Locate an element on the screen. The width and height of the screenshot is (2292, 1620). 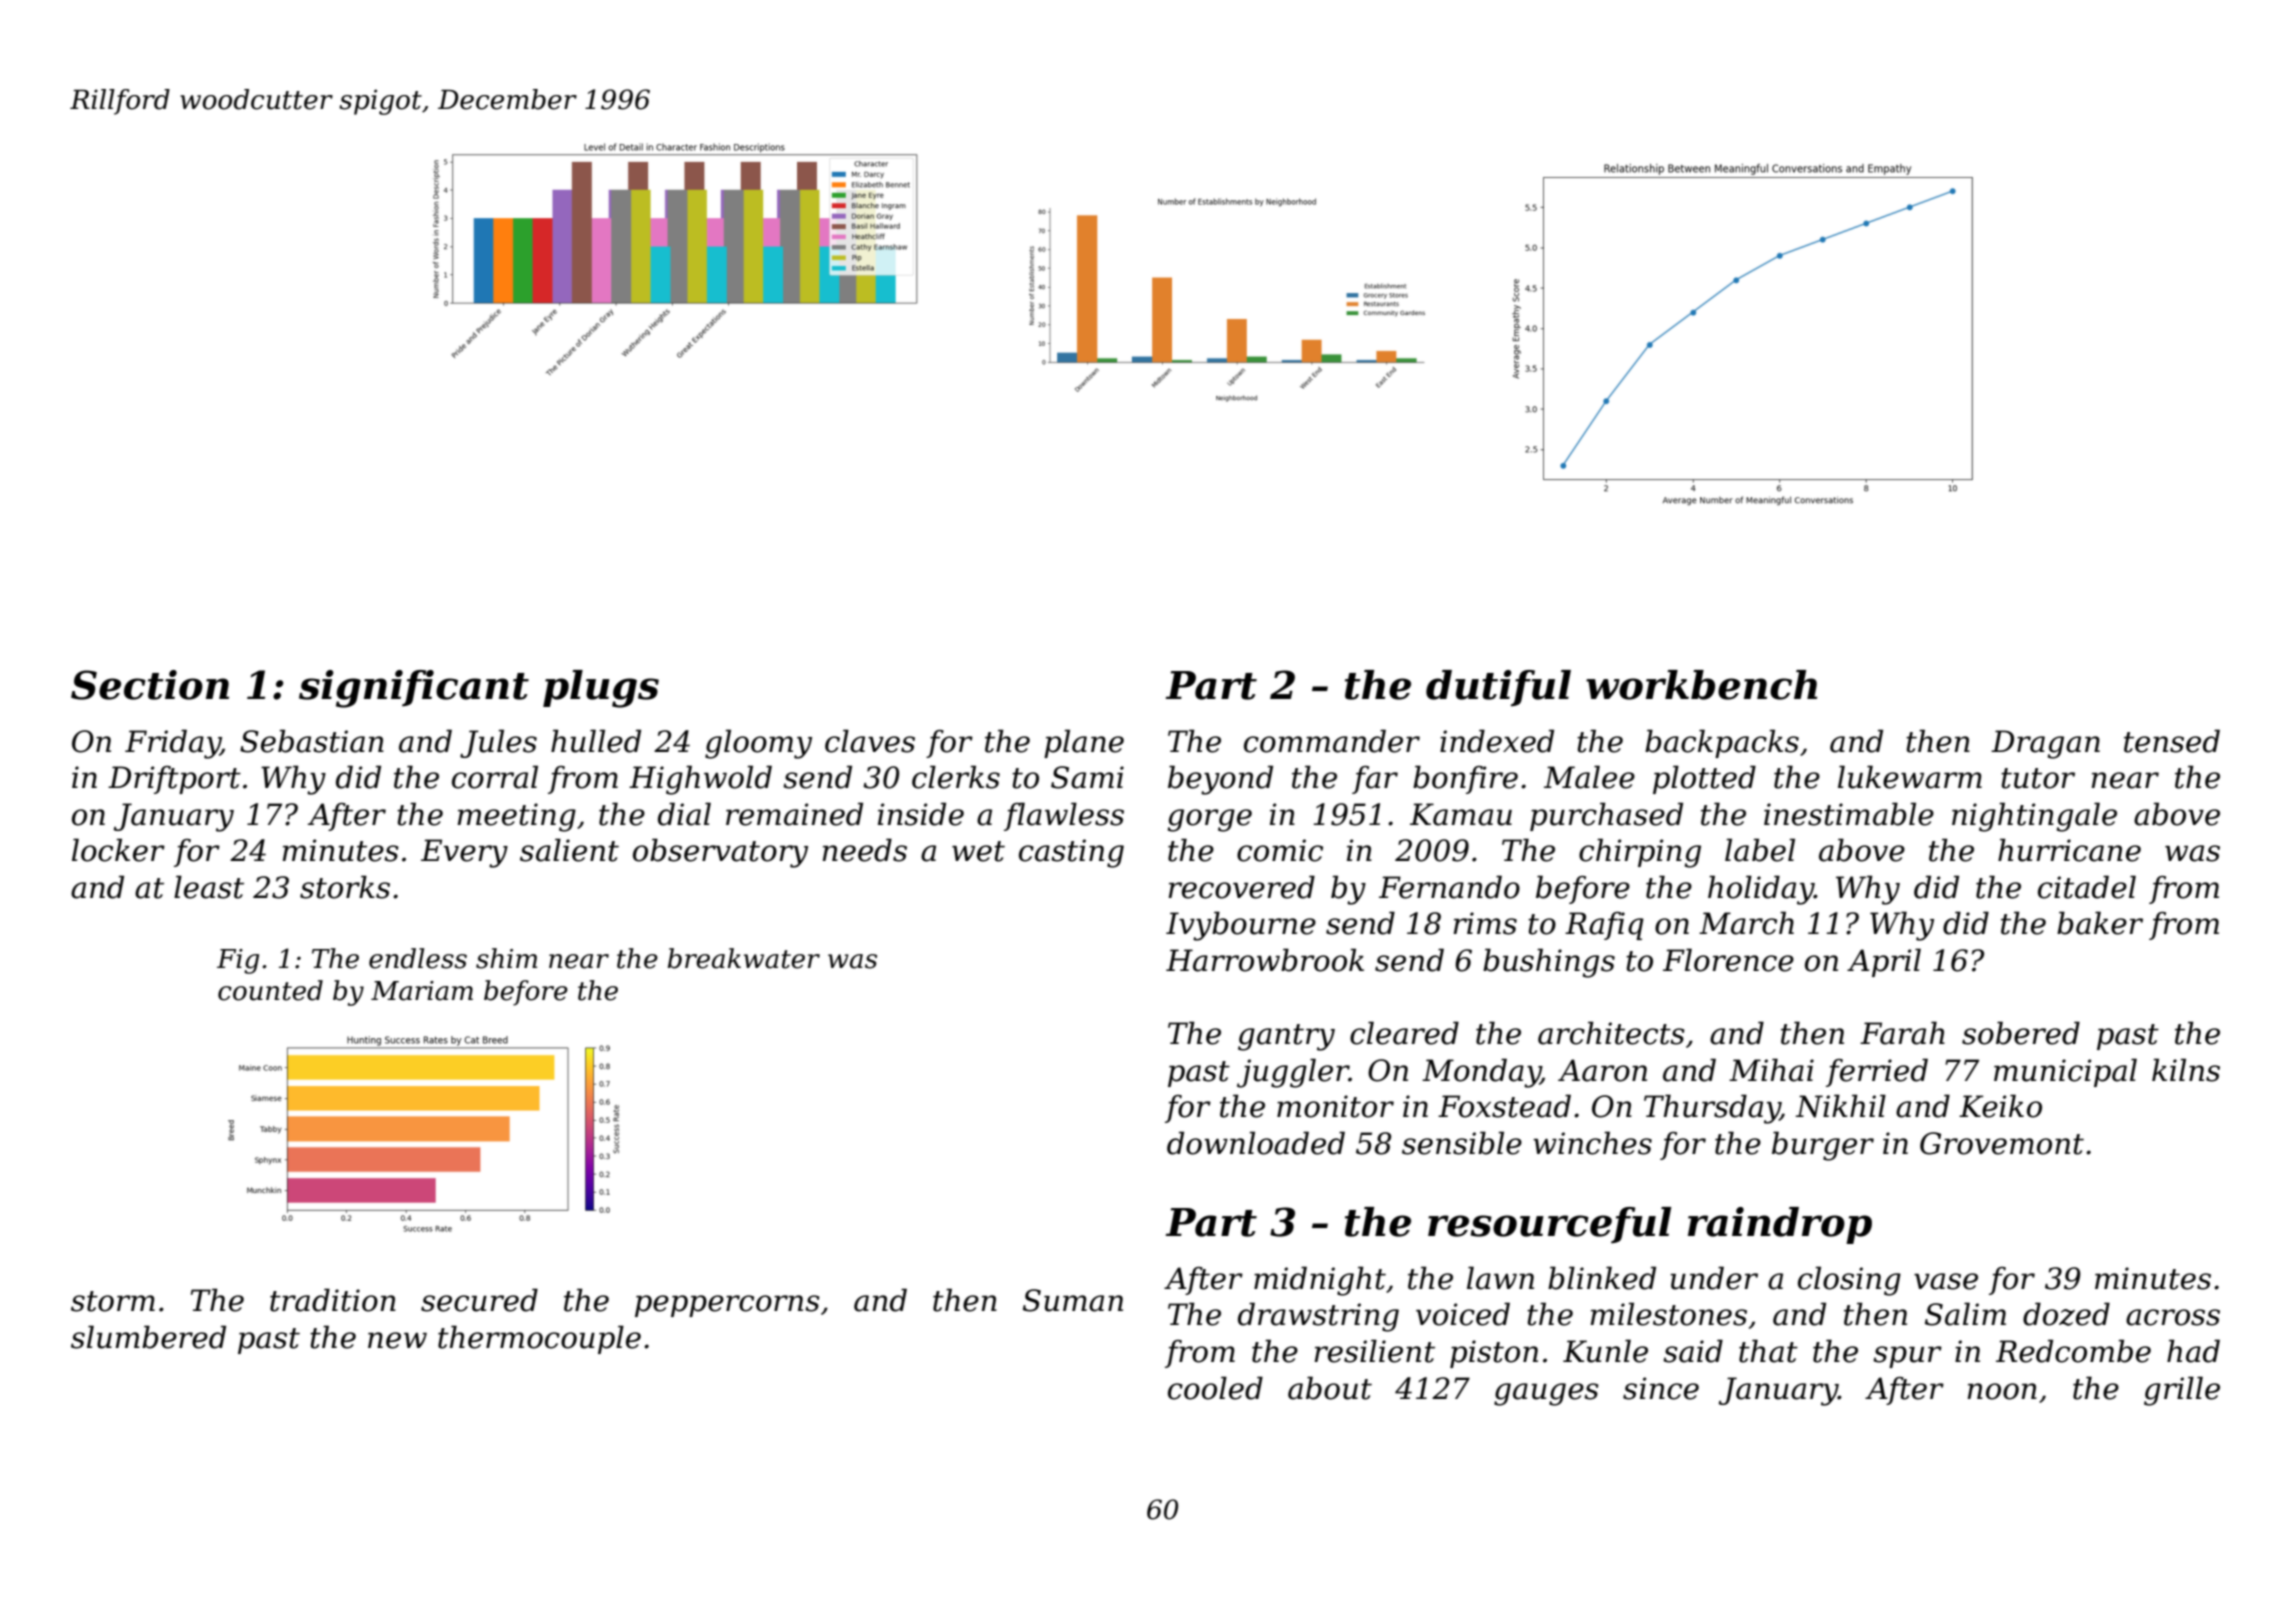
new is located at coordinates (397, 1340).
